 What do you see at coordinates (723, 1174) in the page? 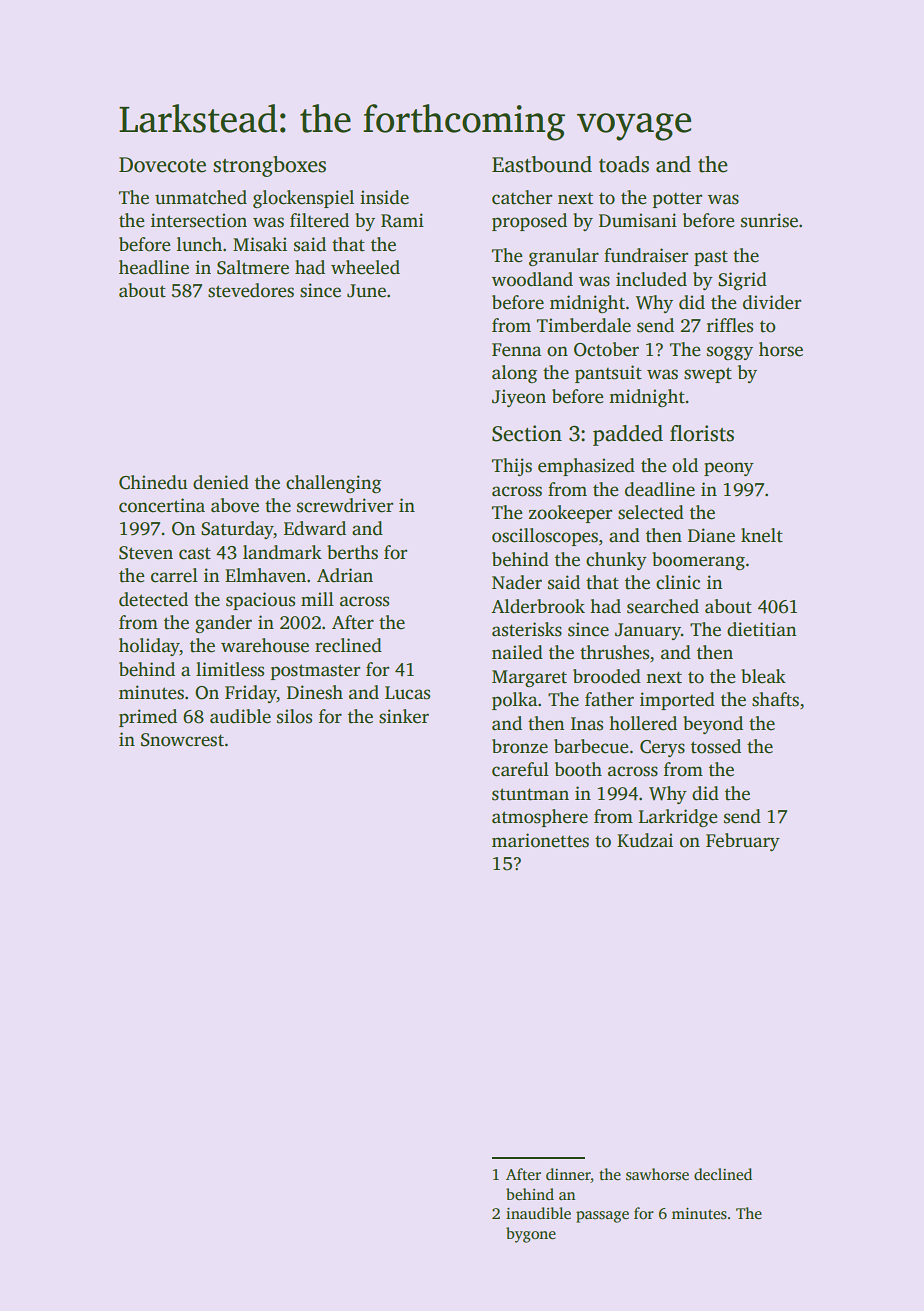
I see `declined` at bounding box center [723, 1174].
